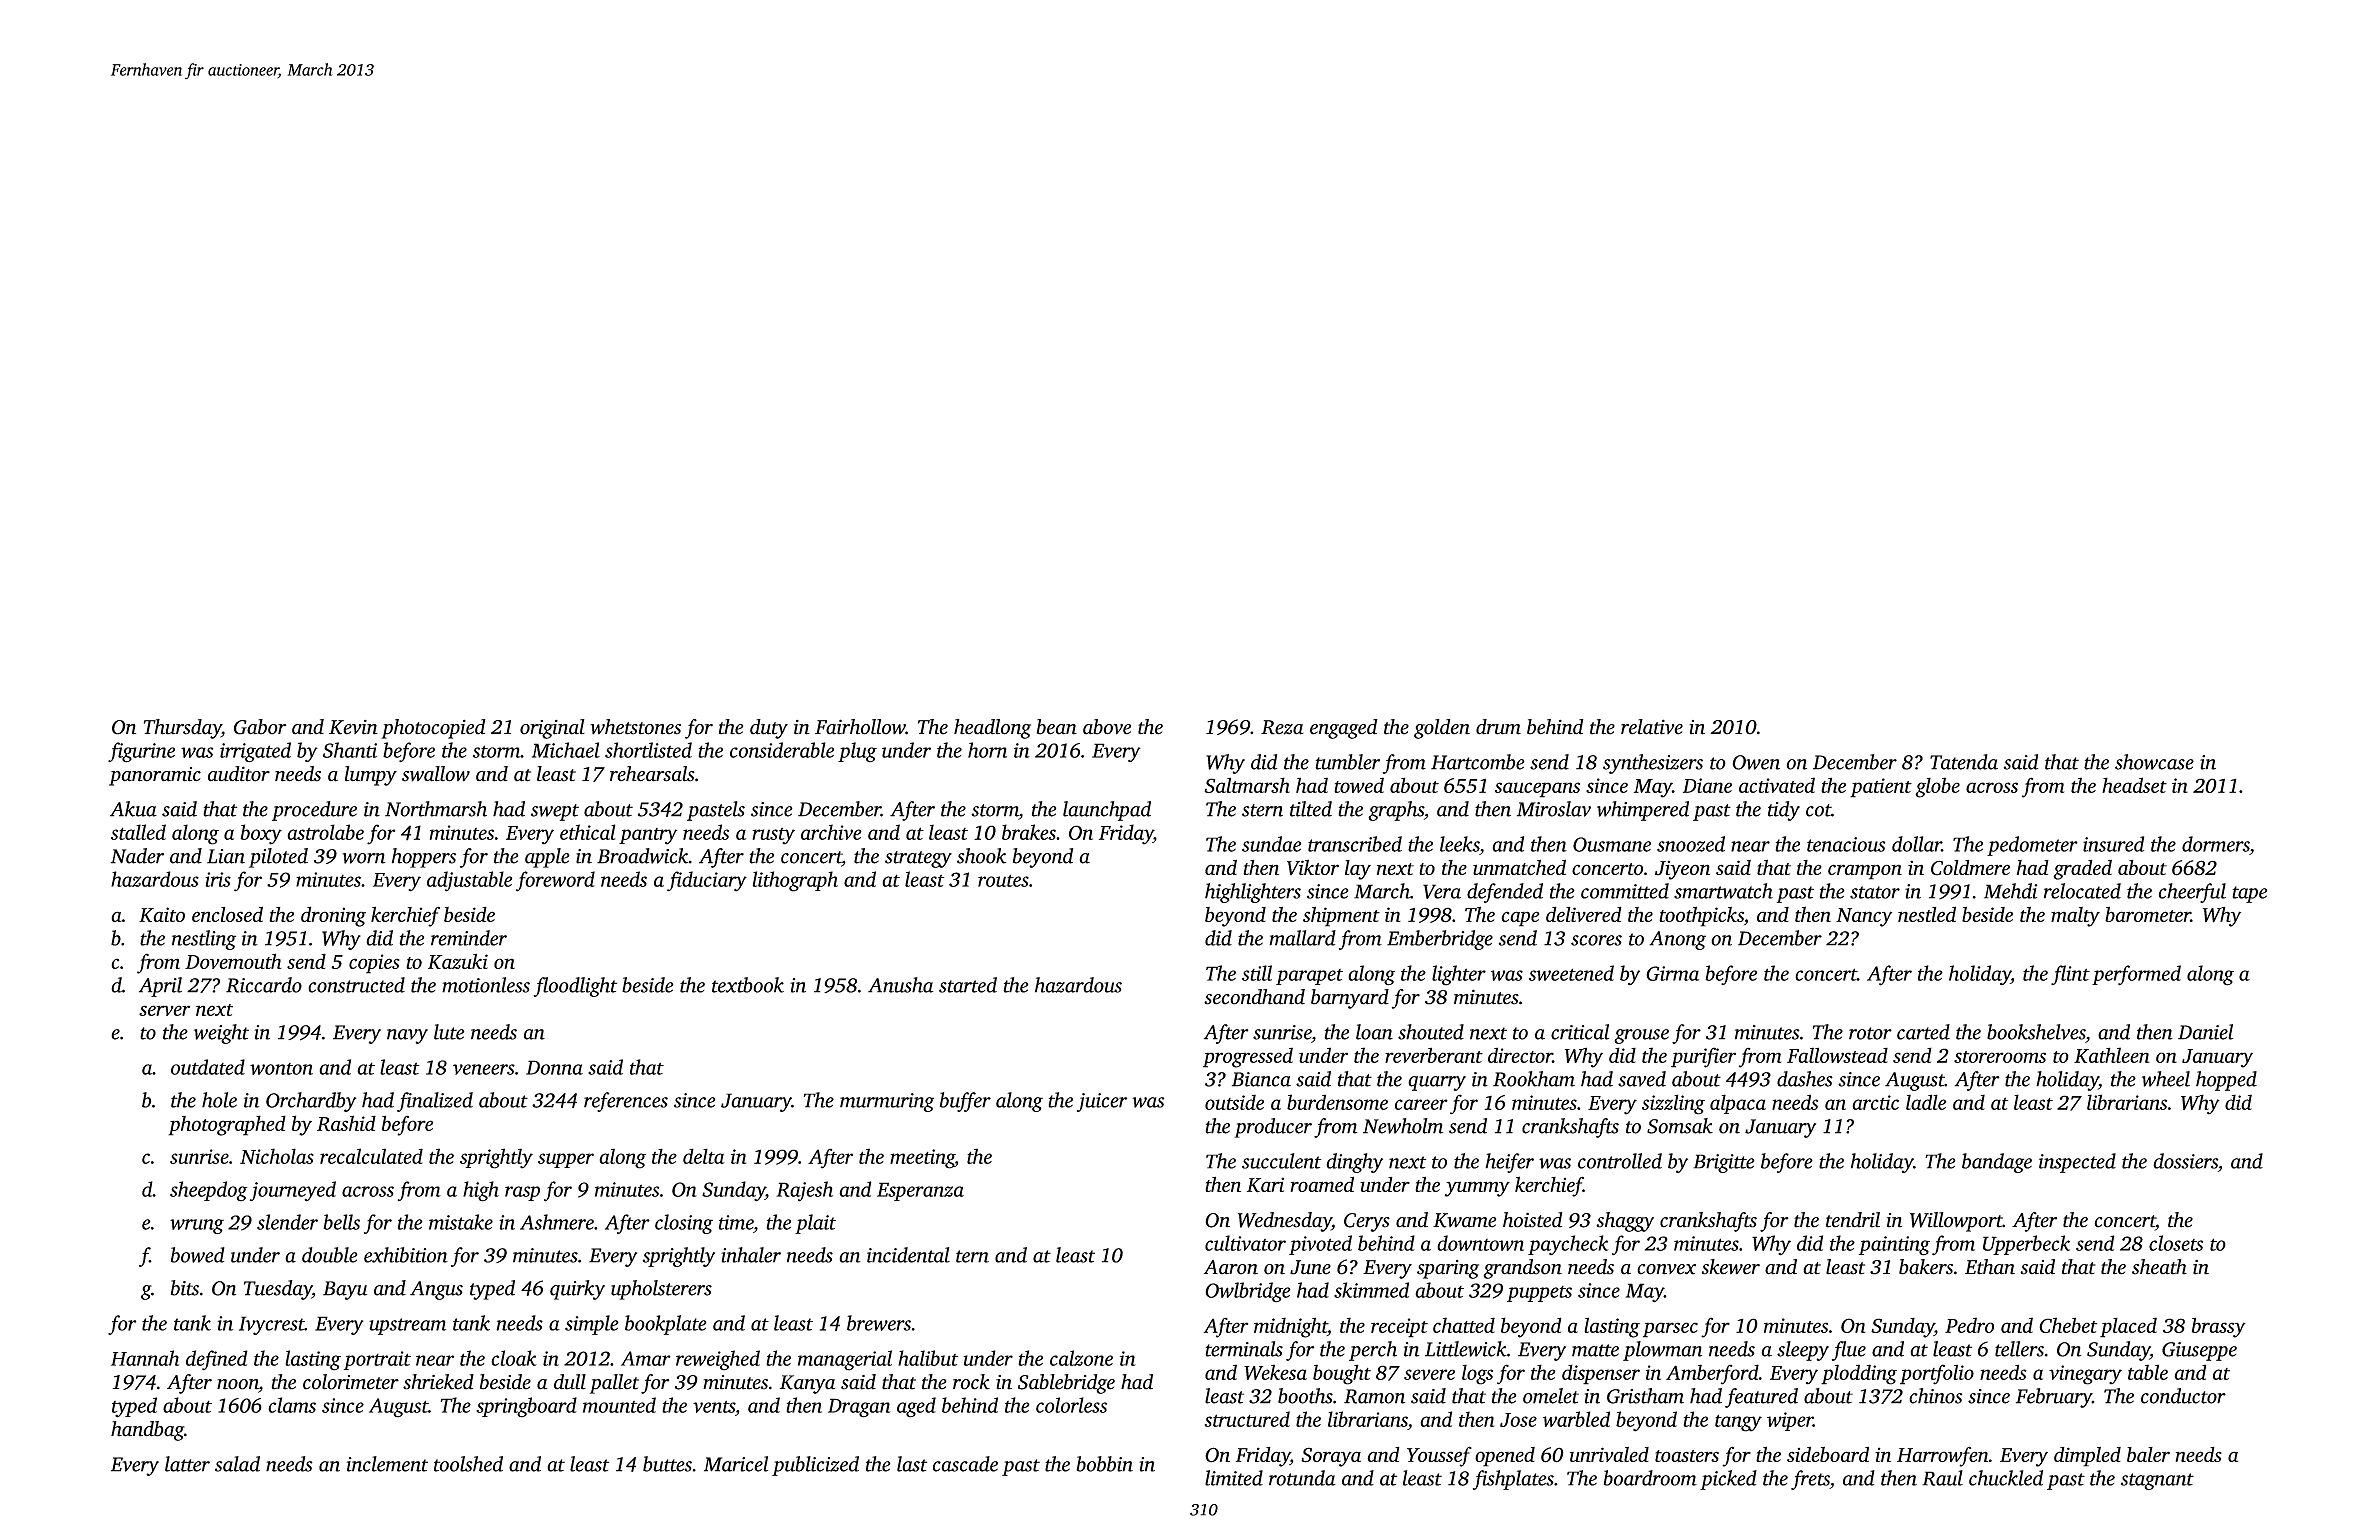 The width and height of the page is (2380, 1540). I want to click on shook, so click(981, 856).
